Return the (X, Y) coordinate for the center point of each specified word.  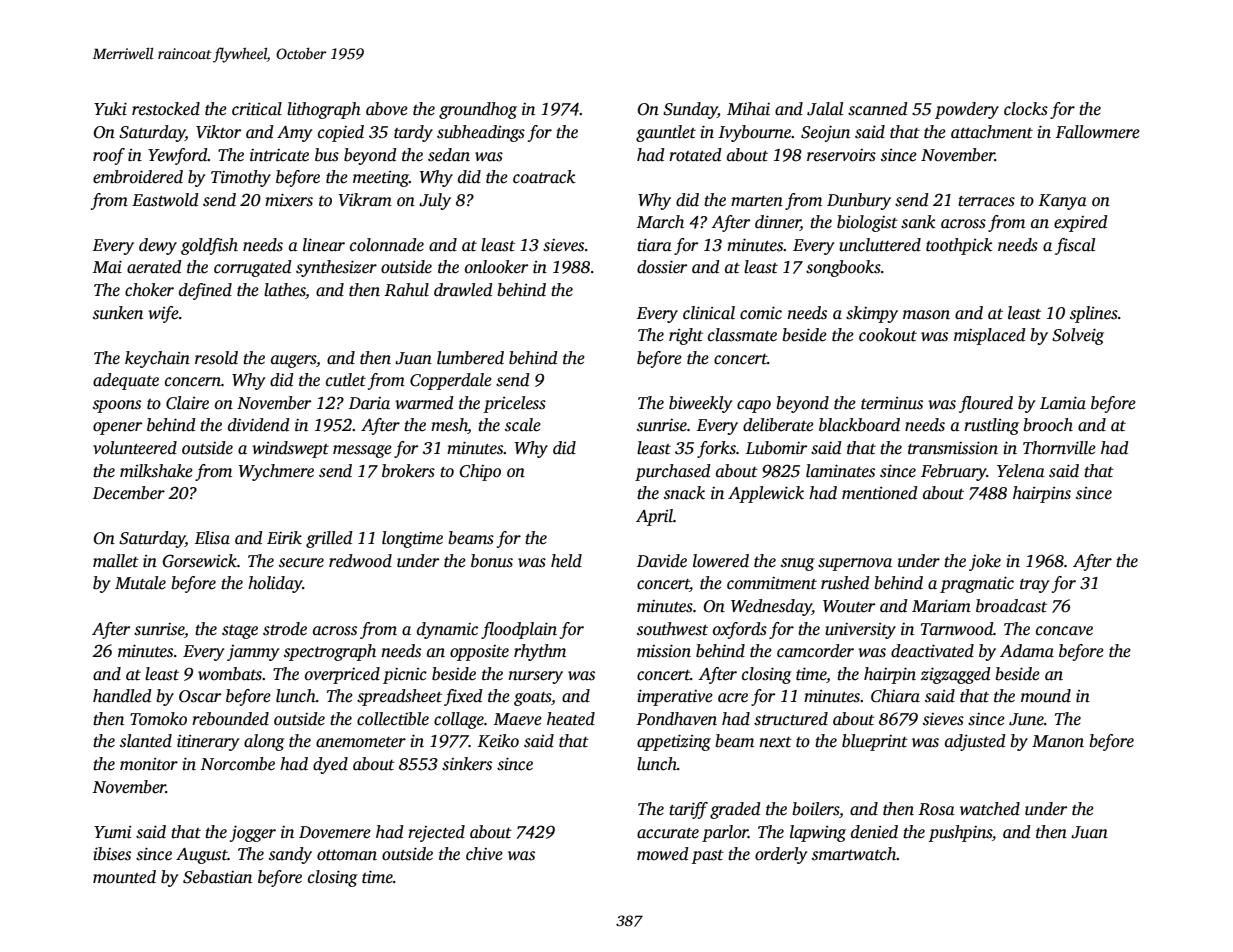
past (707, 857)
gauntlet (666, 133)
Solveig (1078, 336)
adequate (126, 381)
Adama (1027, 651)
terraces (986, 201)
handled (122, 696)
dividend (259, 425)
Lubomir (776, 448)
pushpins (960, 833)
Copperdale (451, 381)
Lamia (1063, 403)
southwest (672, 629)
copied (341, 133)
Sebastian (217, 877)
